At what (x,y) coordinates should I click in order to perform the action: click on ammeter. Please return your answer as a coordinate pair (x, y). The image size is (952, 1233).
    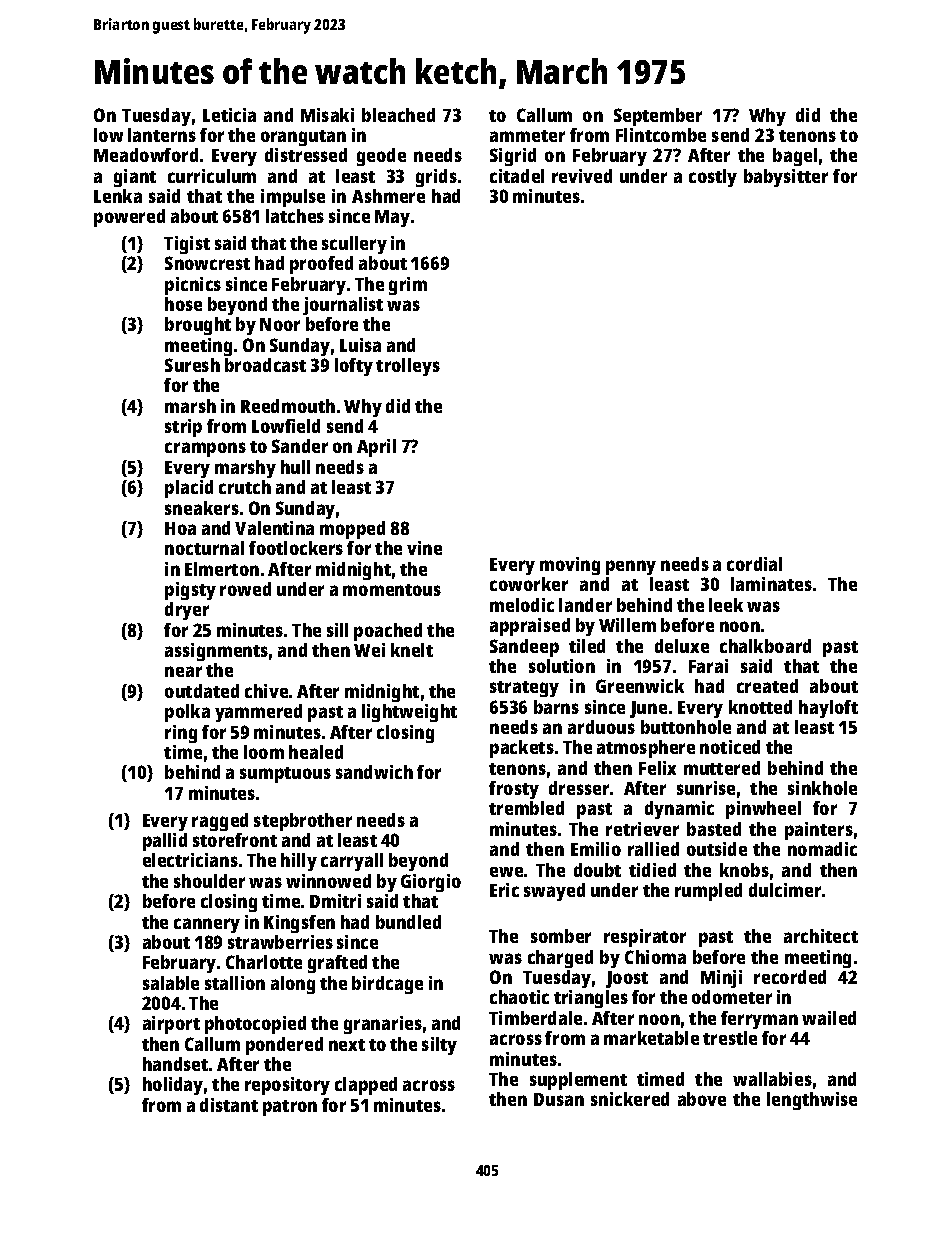
    Looking at the image, I should click on (527, 136).
